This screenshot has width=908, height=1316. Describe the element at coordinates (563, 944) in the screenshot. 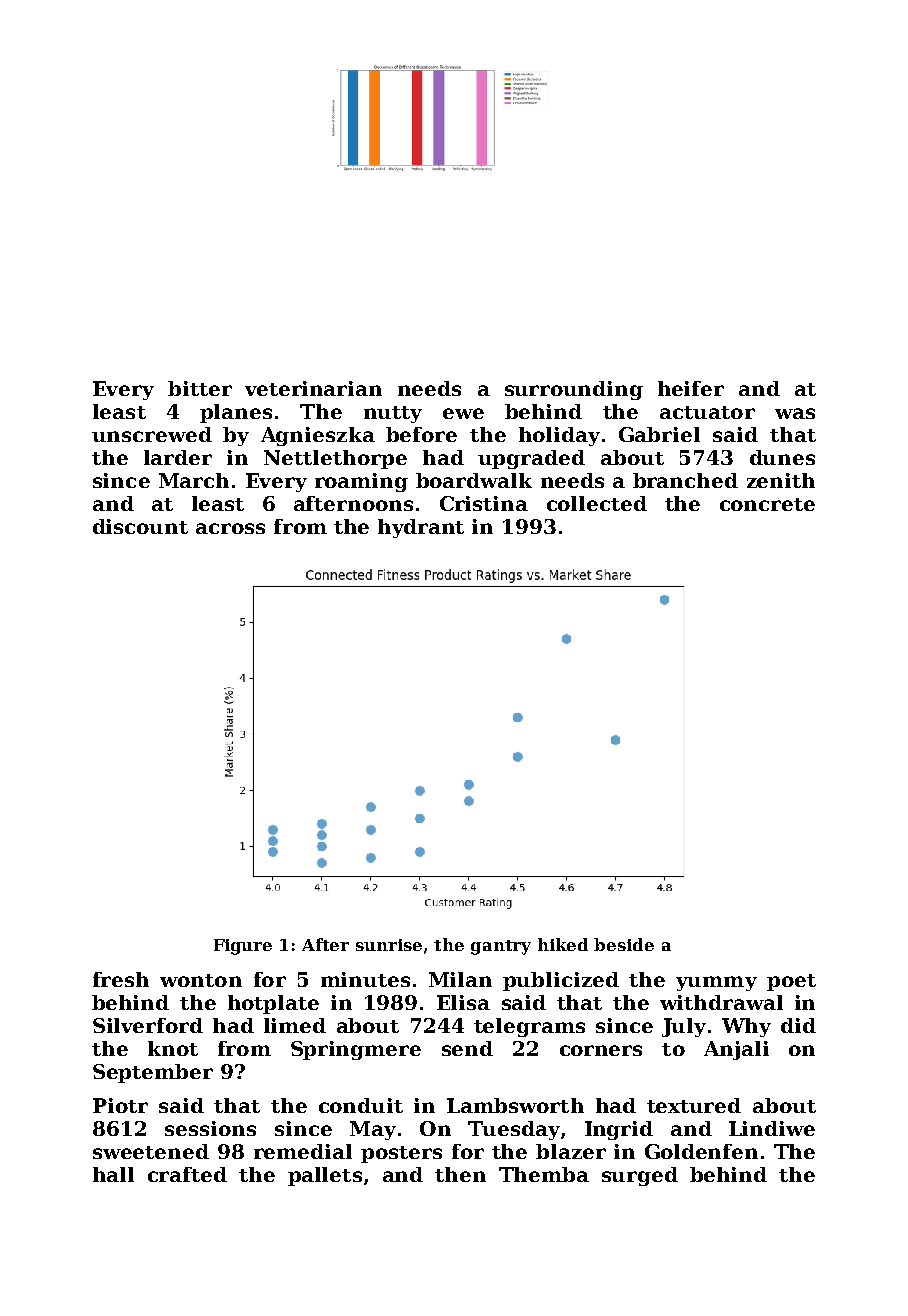

I see `hiked` at that location.
